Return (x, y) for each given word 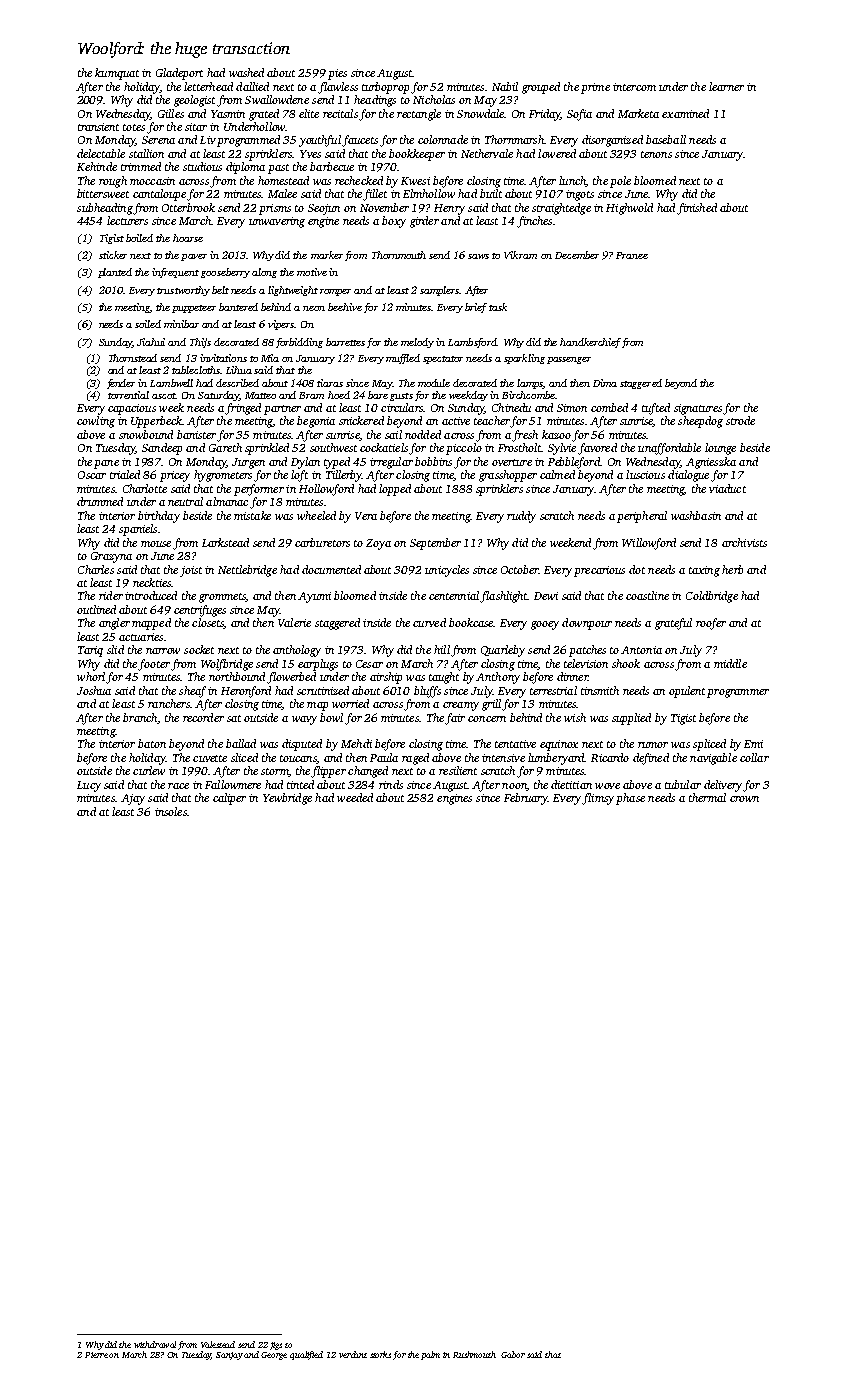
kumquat (117, 74)
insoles (171, 811)
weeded (355, 797)
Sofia (579, 115)
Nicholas (434, 99)
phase (630, 799)
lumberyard (556, 759)
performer (259, 490)
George (274, 1356)
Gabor (513, 1354)
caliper (229, 799)
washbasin (696, 515)
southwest (333, 447)
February (526, 799)
